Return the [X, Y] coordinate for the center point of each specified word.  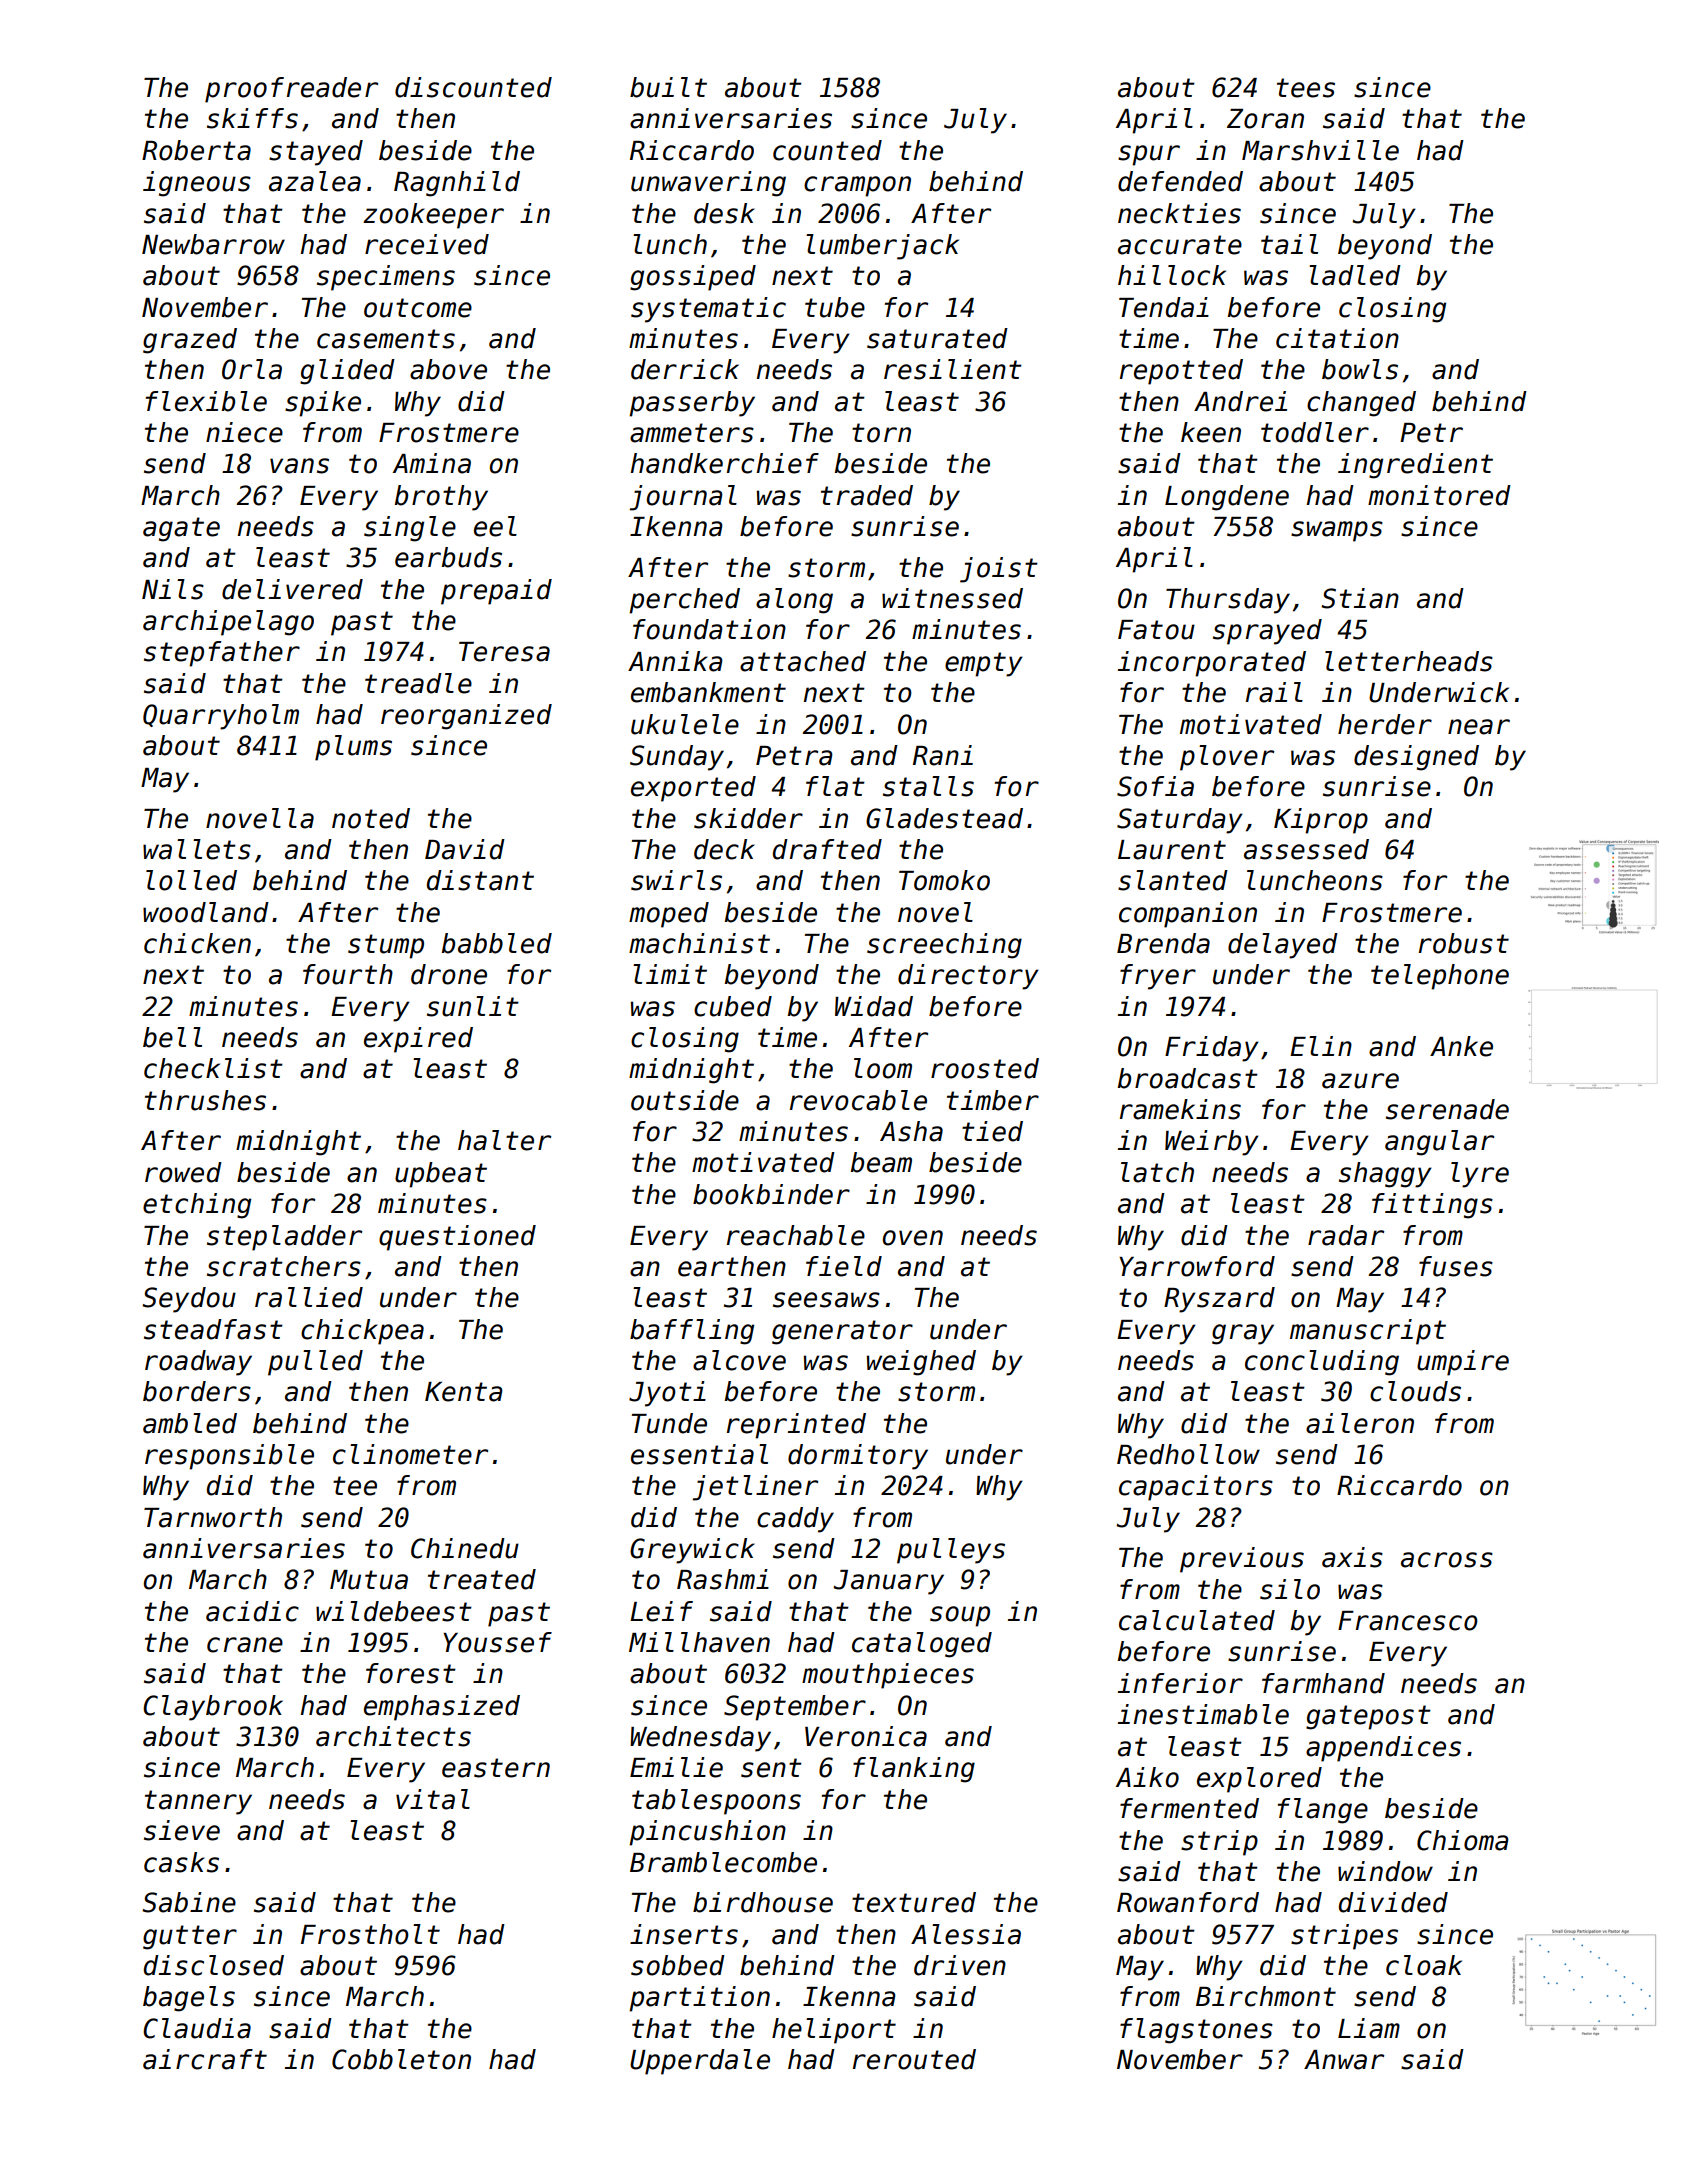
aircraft [205, 2059]
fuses [1456, 1266]
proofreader [291, 90]
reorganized [466, 717]
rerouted [914, 2059]
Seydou [189, 1300]
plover [1227, 758]
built [668, 87]
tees [1306, 88]
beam [881, 1162]
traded [867, 495]
